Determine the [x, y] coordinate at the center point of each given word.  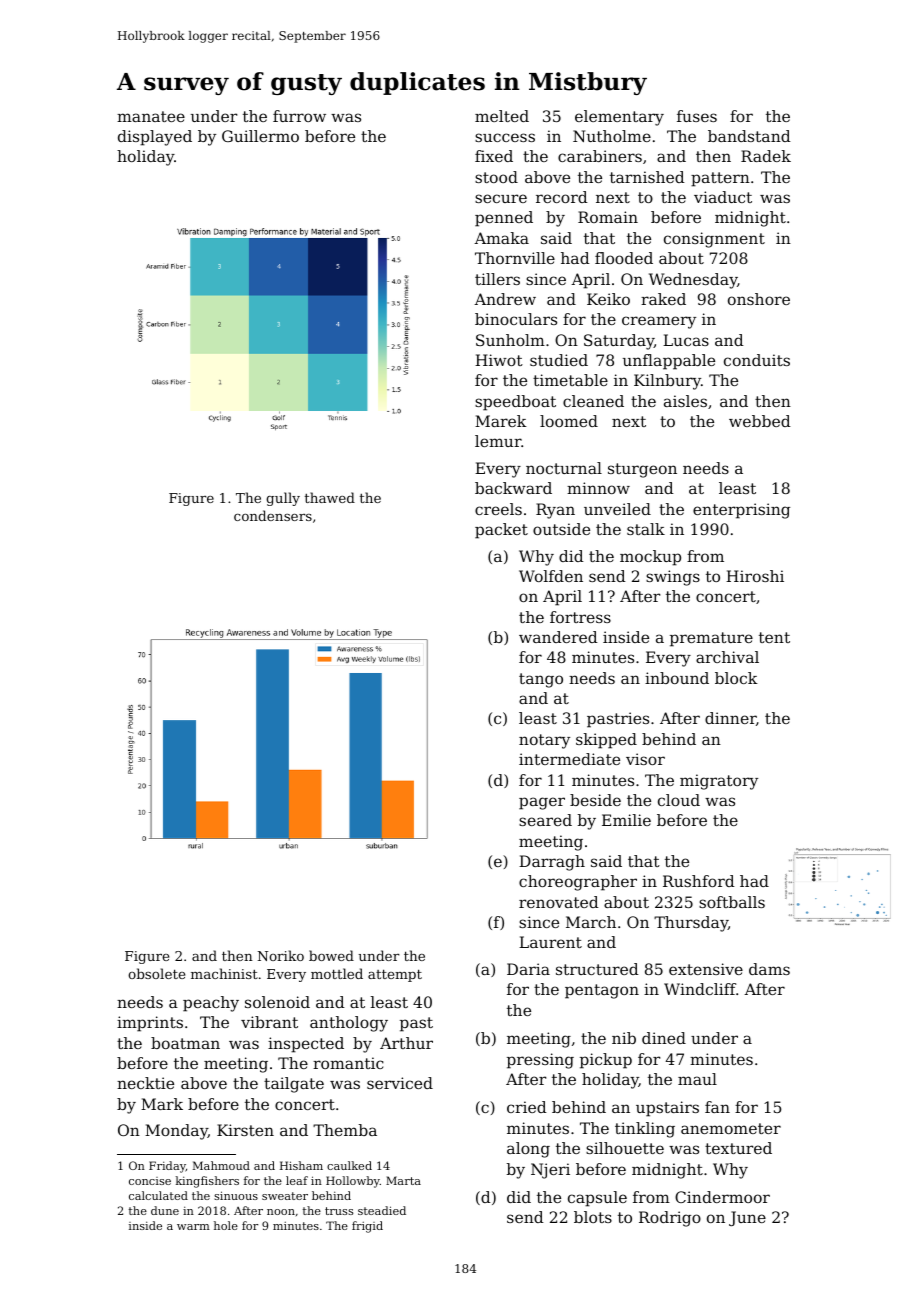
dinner [730, 718]
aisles [685, 401]
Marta [403, 1180]
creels [498, 509]
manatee [151, 116]
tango [541, 680]
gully [283, 499]
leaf [297, 1180]
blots [593, 1217]
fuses [697, 116]
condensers [273, 515]
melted [502, 116]
